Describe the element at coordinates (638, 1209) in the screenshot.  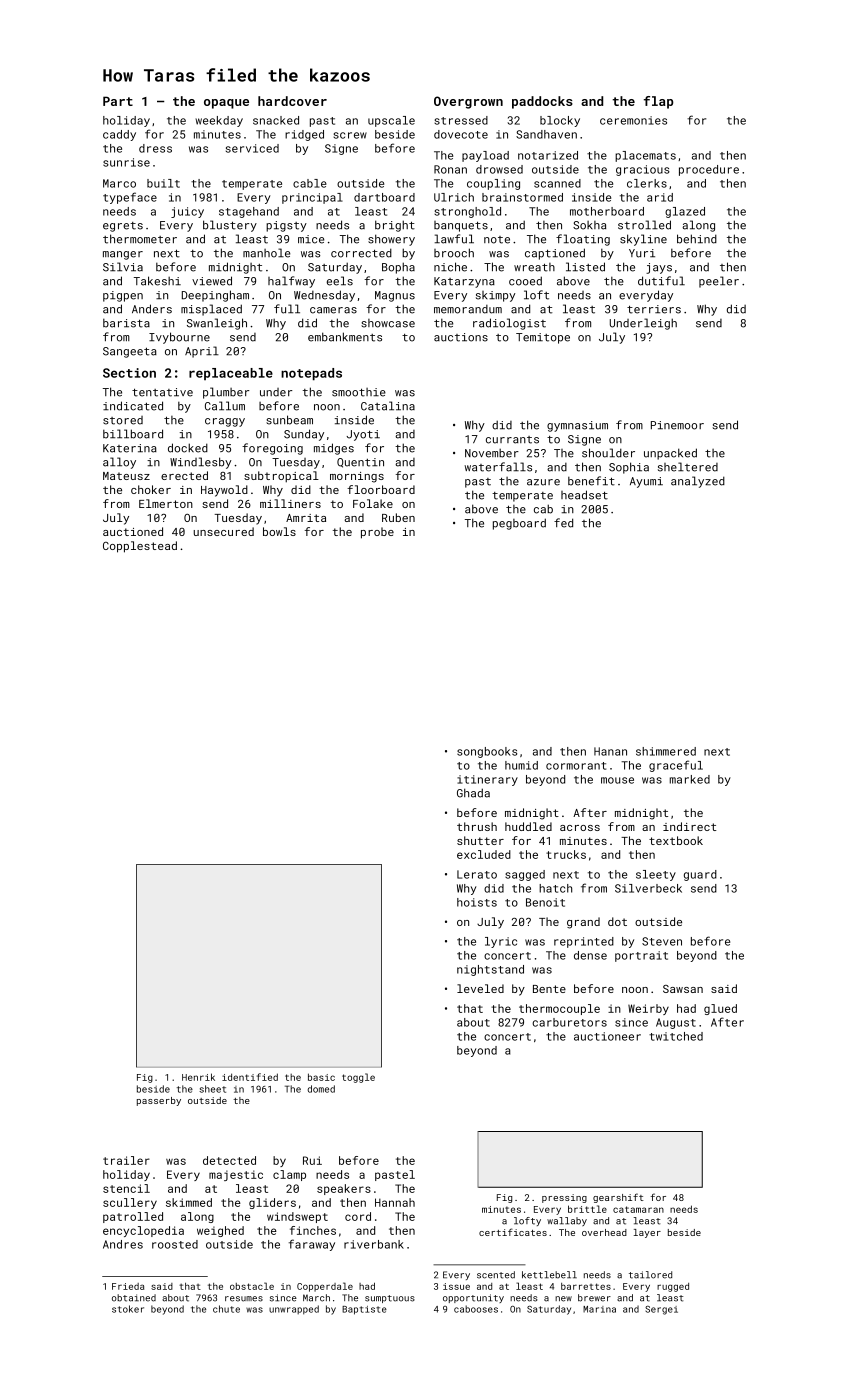
I see `catamaran` at that location.
